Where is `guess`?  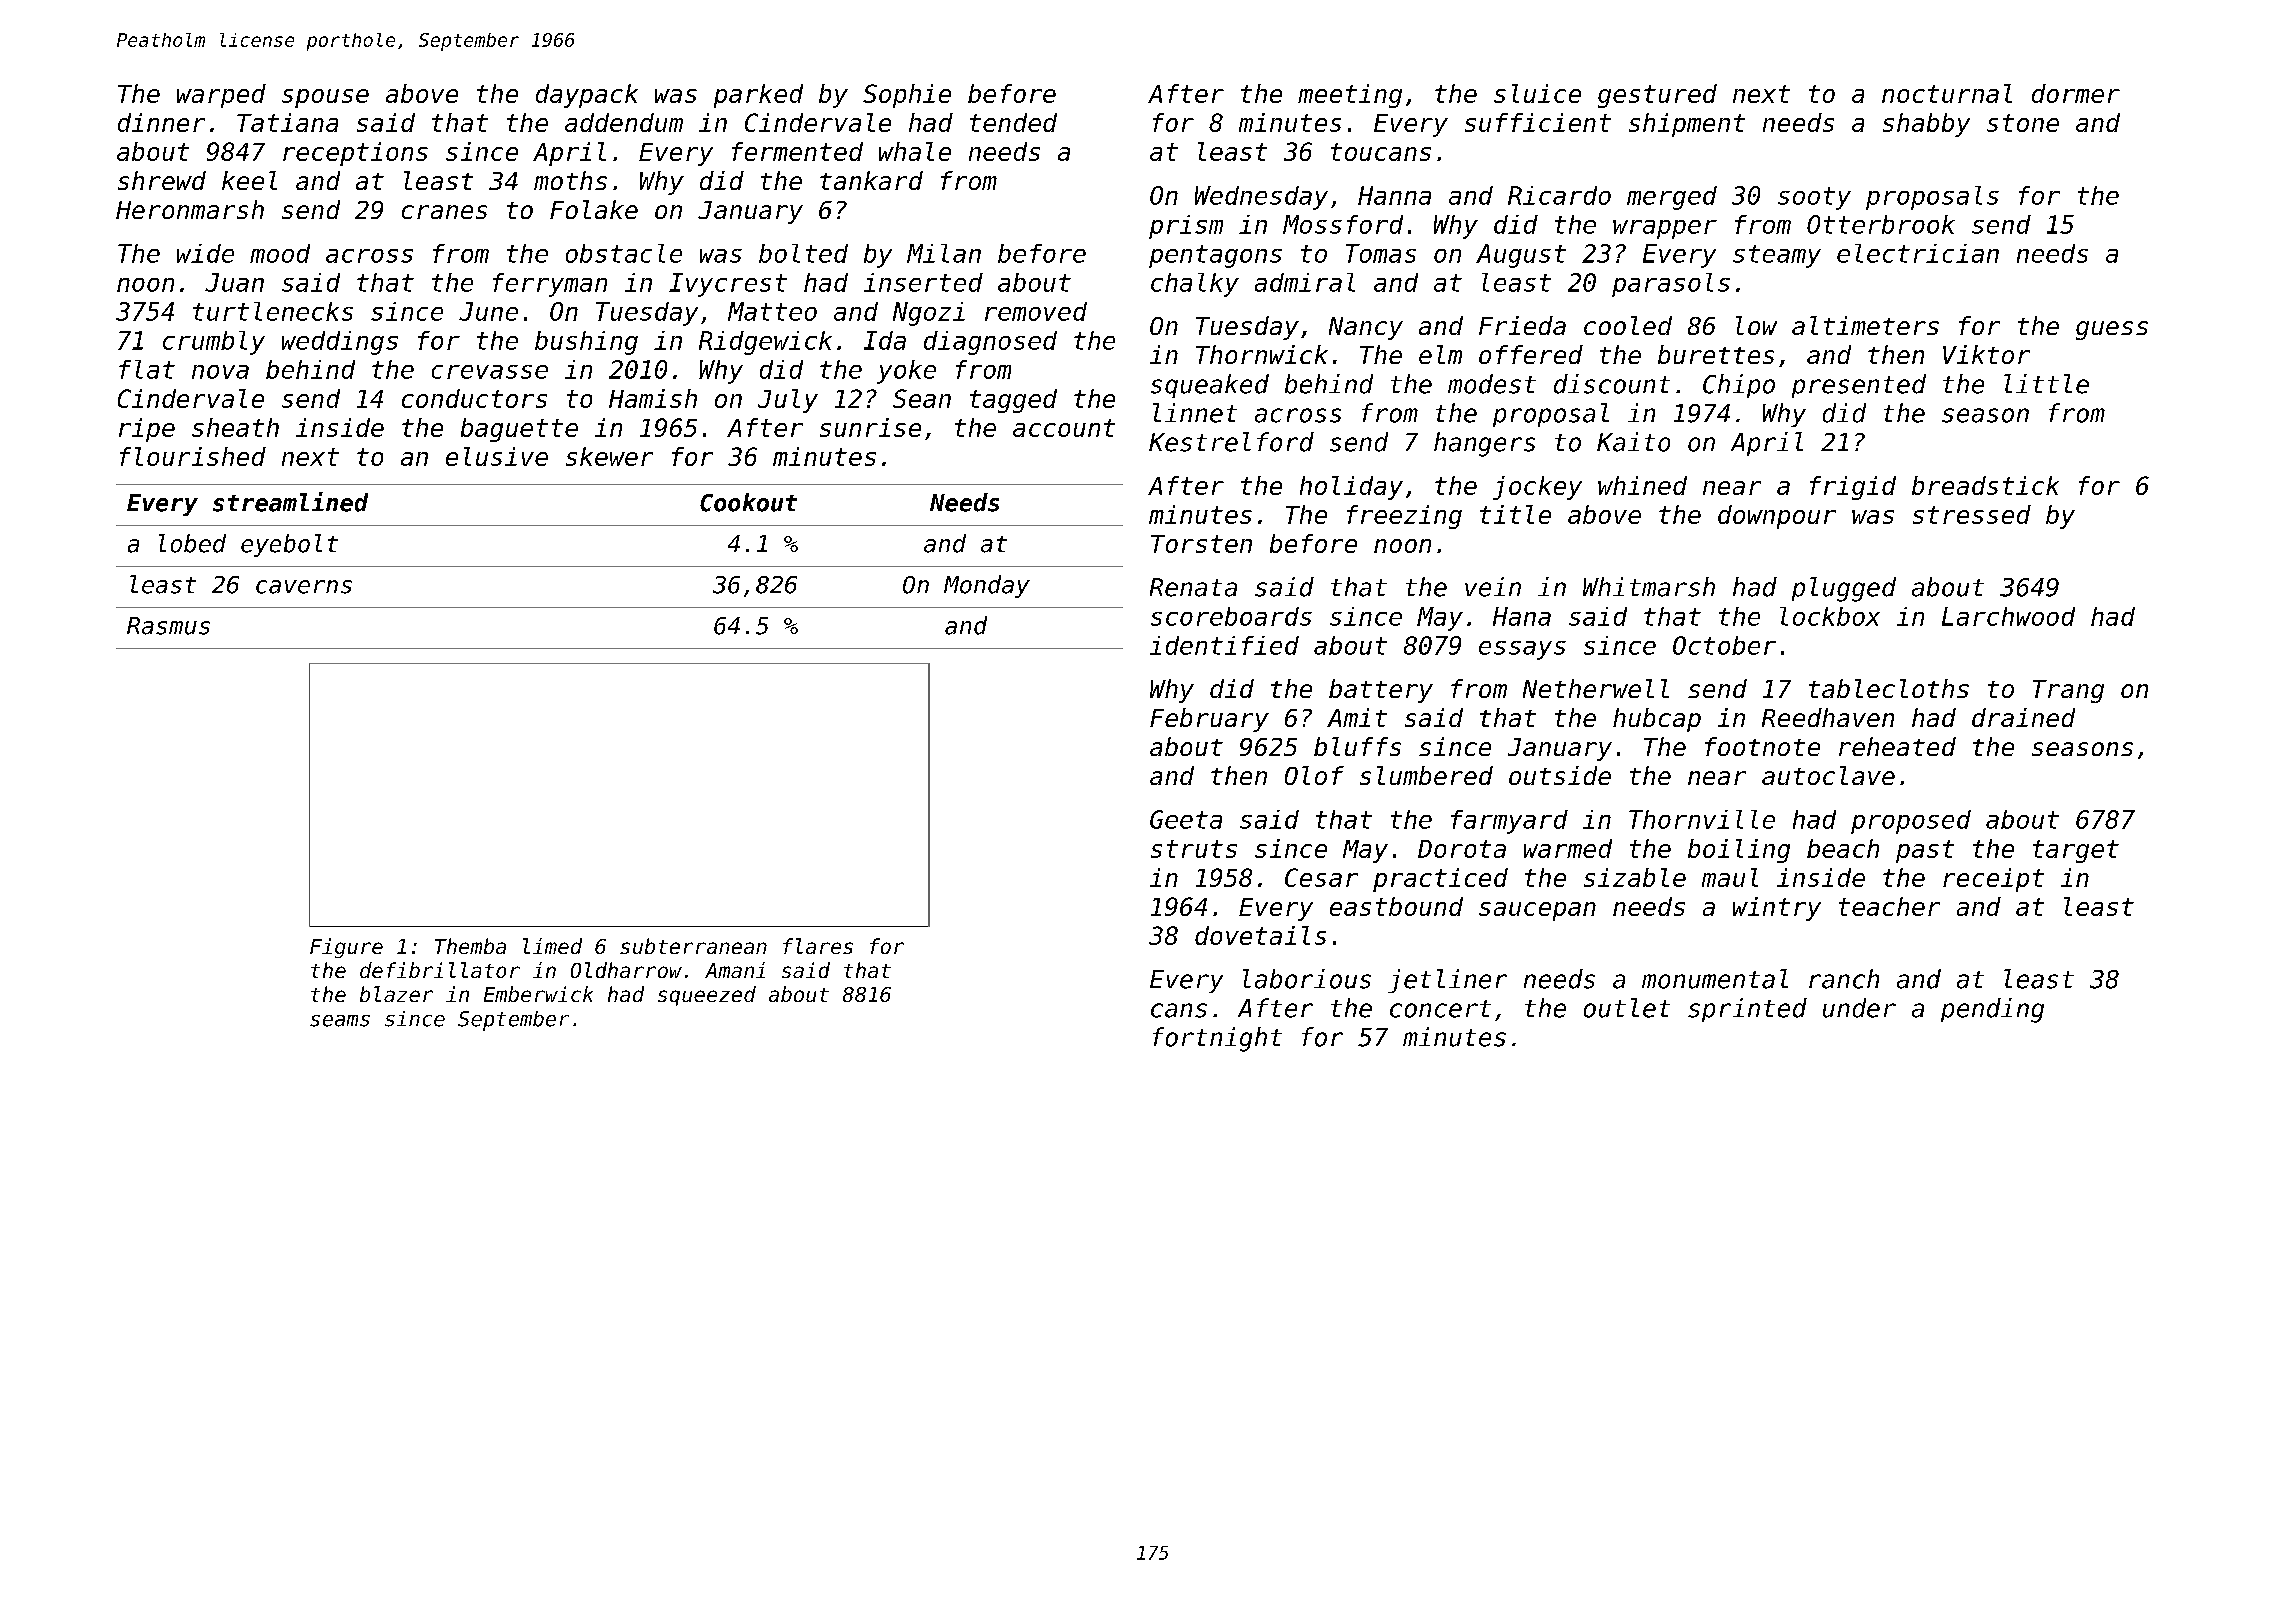
guess is located at coordinates (2112, 330).
